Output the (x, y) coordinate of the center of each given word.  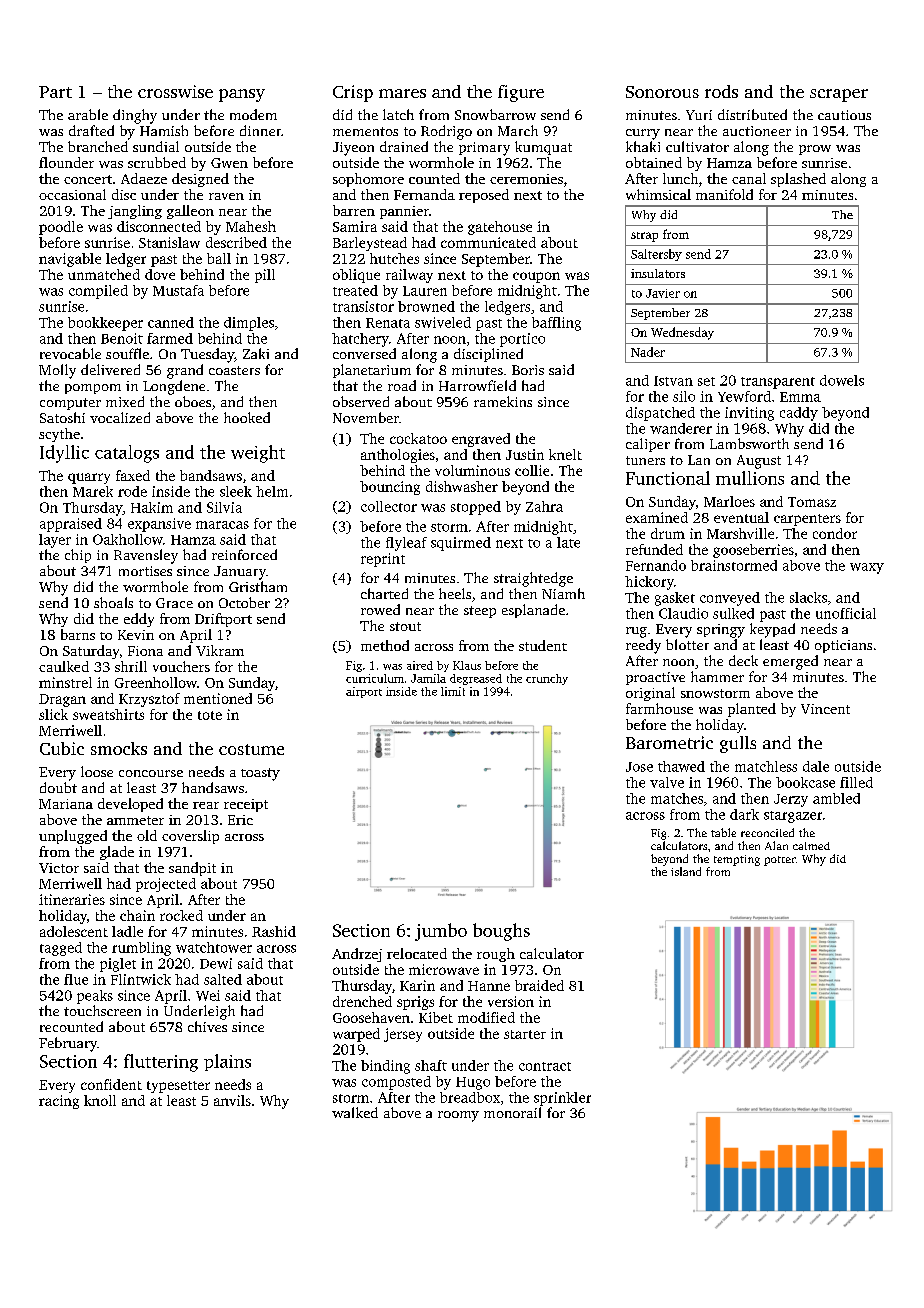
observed (361, 401)
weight (258, 454)
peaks (95, 997)
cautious (844, 115)
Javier (663, 293)
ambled (836, 798)
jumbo (441, 932)
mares (402, 93)
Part (55, 92)
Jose (639, 767)
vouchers (181, 666)
